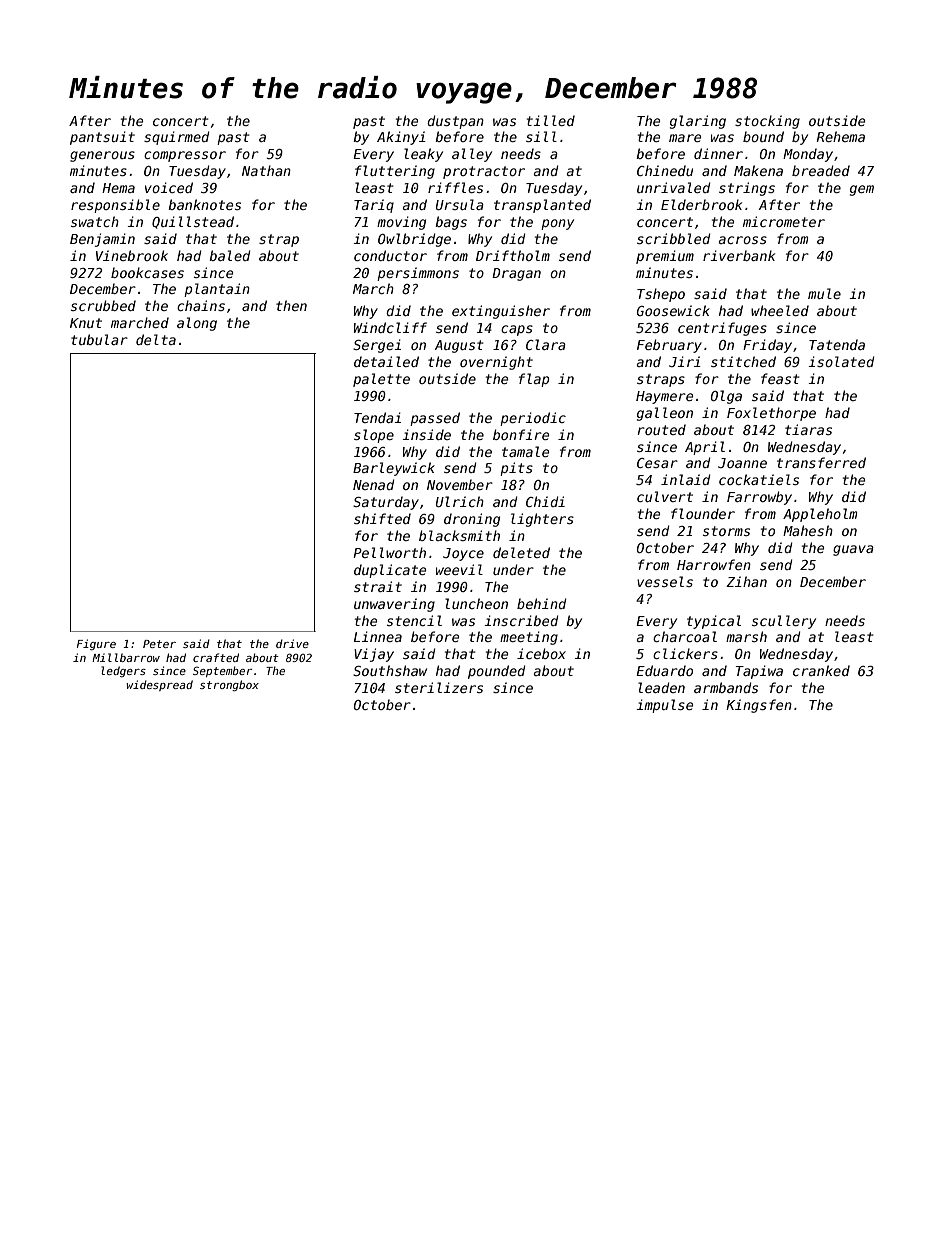  Describe the element at coordinates (701, 204) in the page. I see `Elderbrook` at that location.
